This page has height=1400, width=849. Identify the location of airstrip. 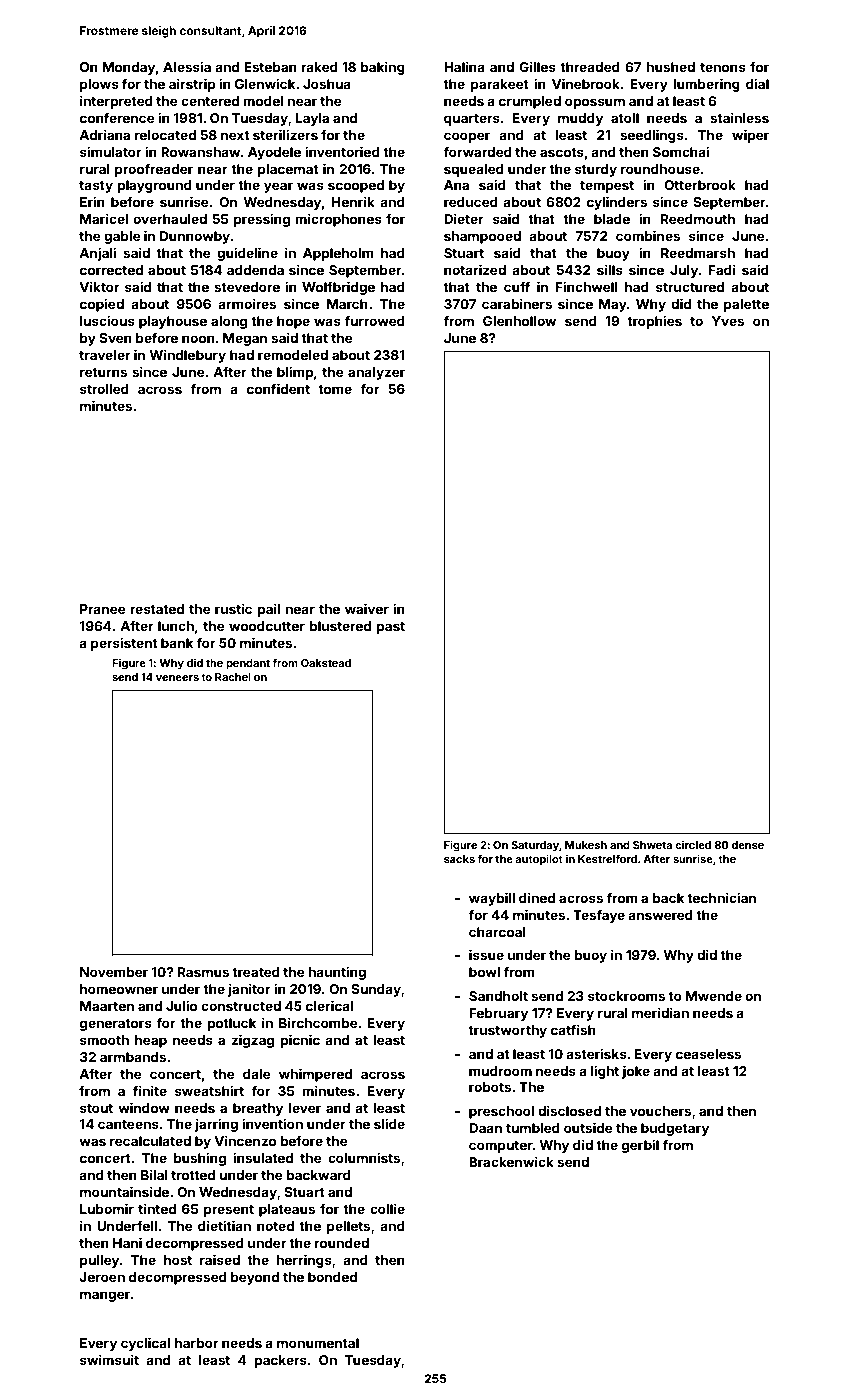
(192, 85).
